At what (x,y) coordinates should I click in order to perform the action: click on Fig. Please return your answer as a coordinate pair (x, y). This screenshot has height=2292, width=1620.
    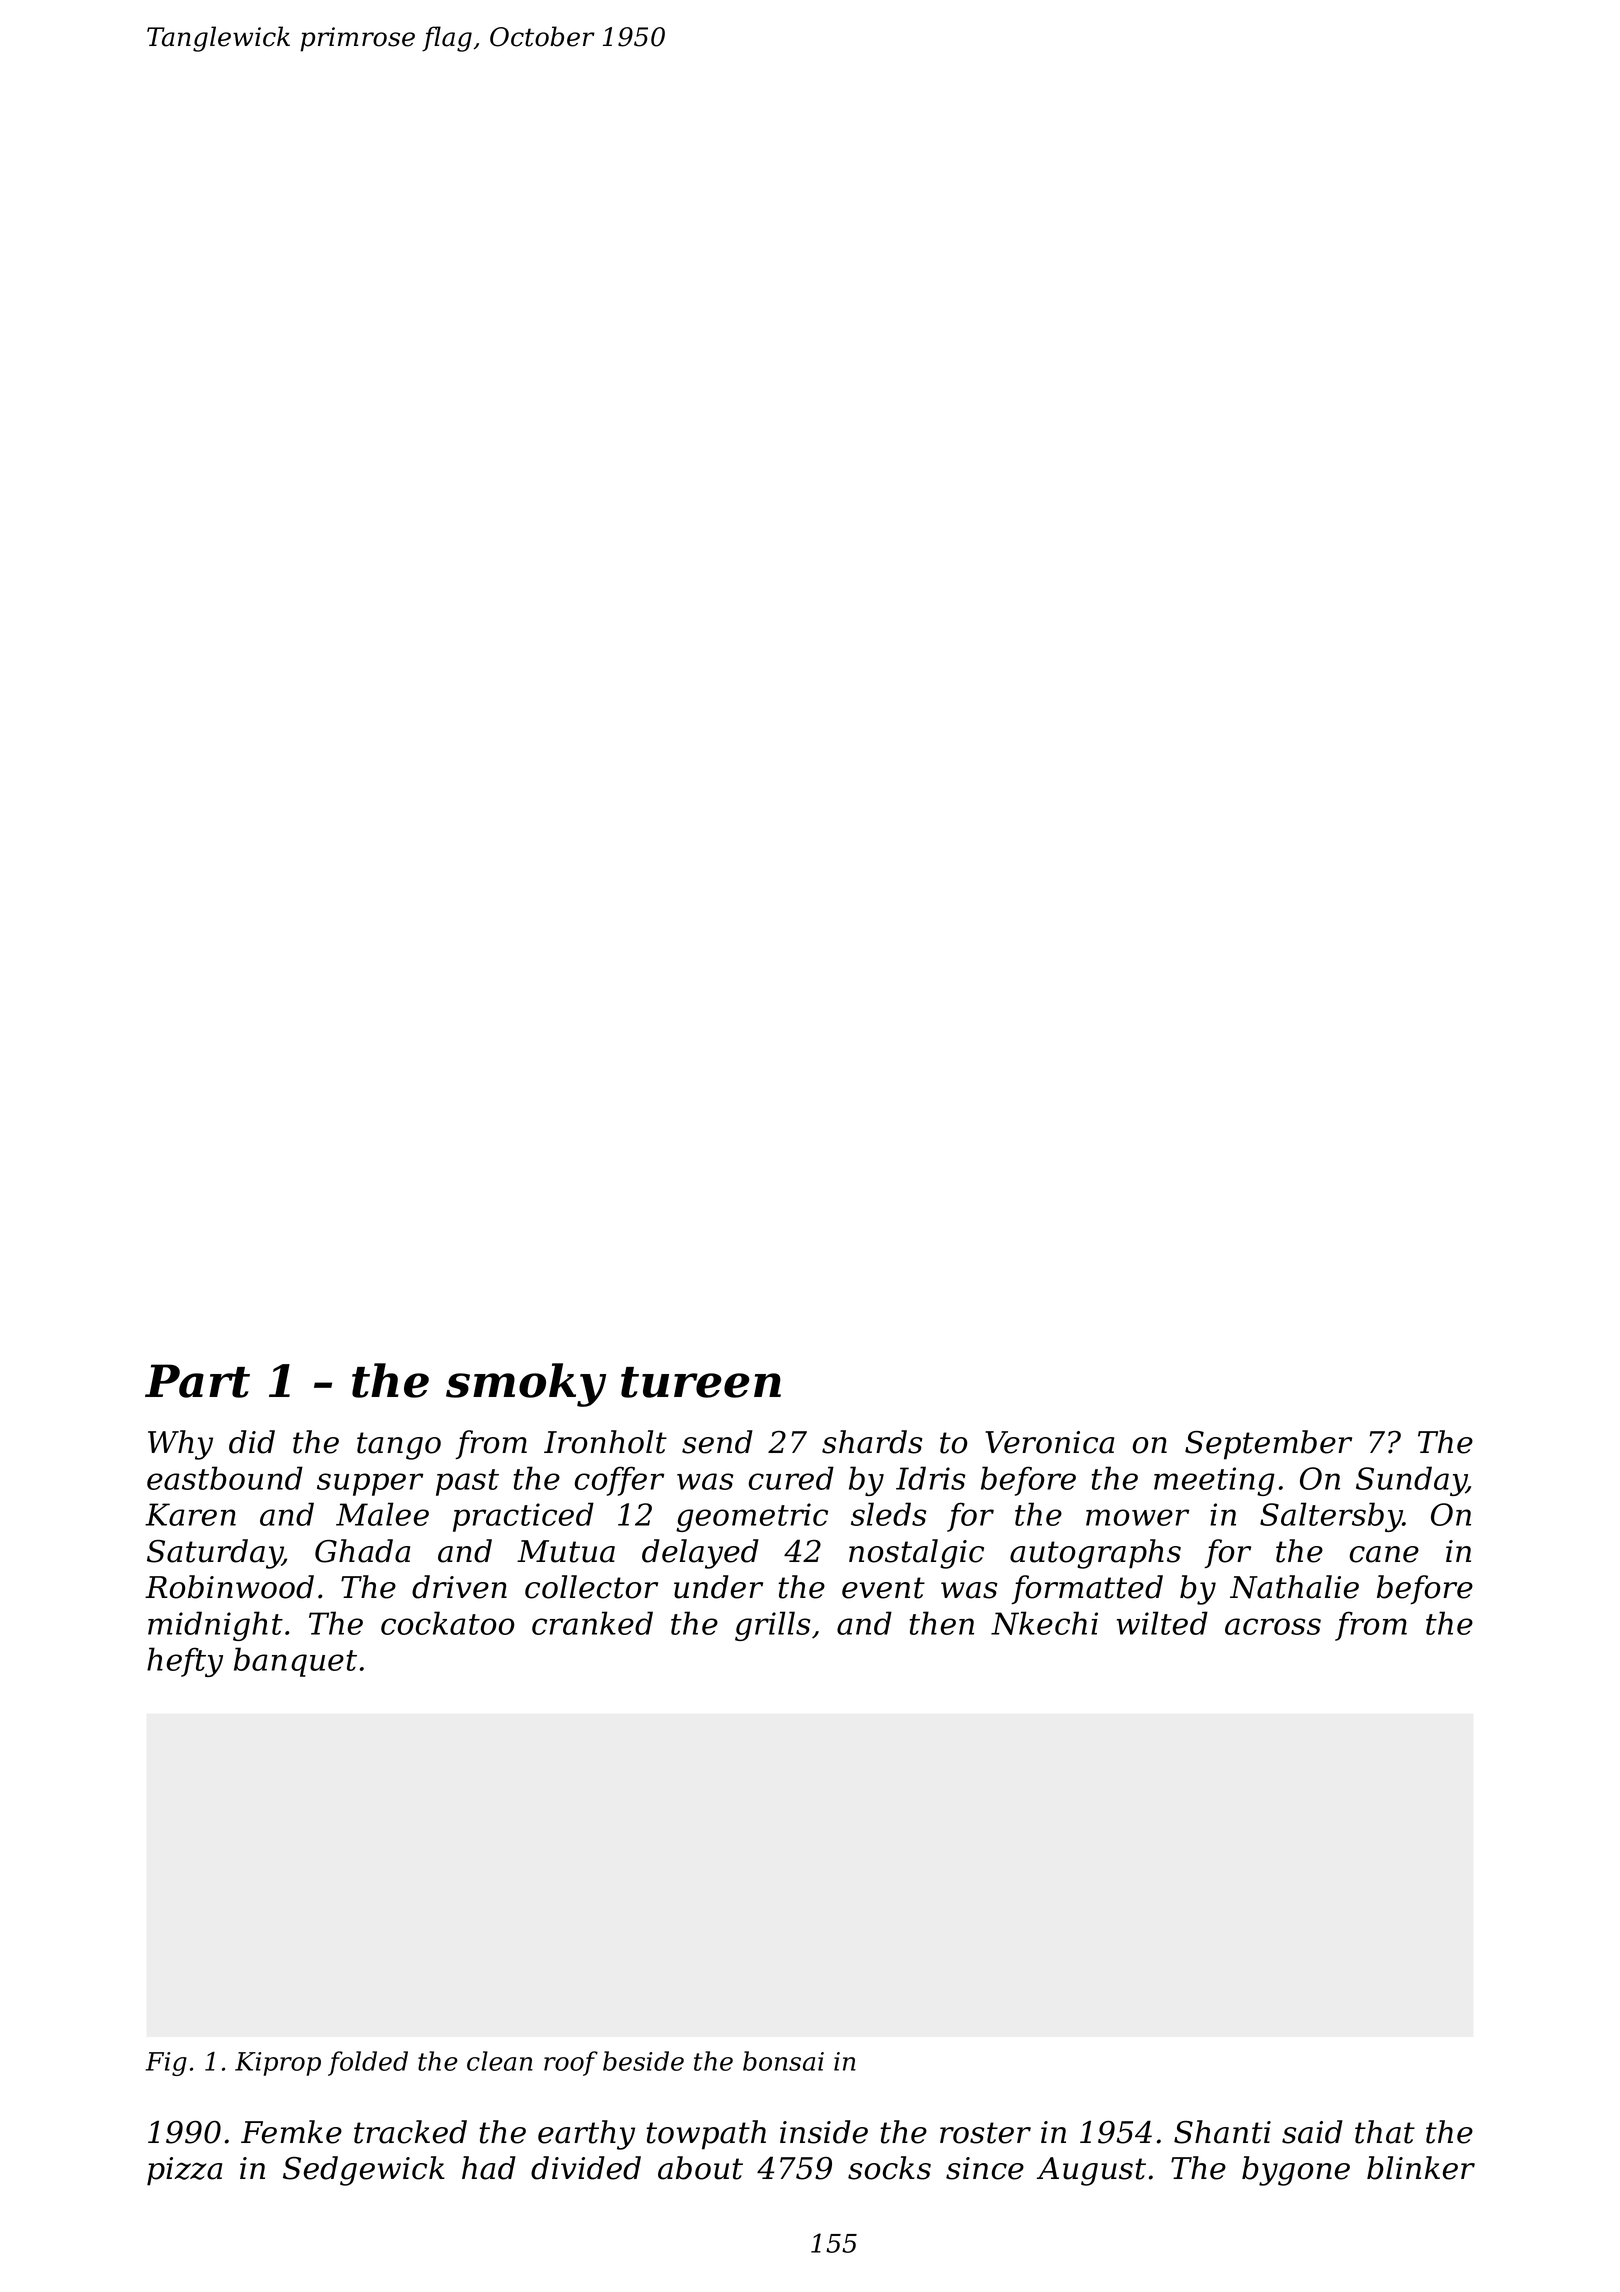
    Looking at the image, I should click on (166, 2064).
